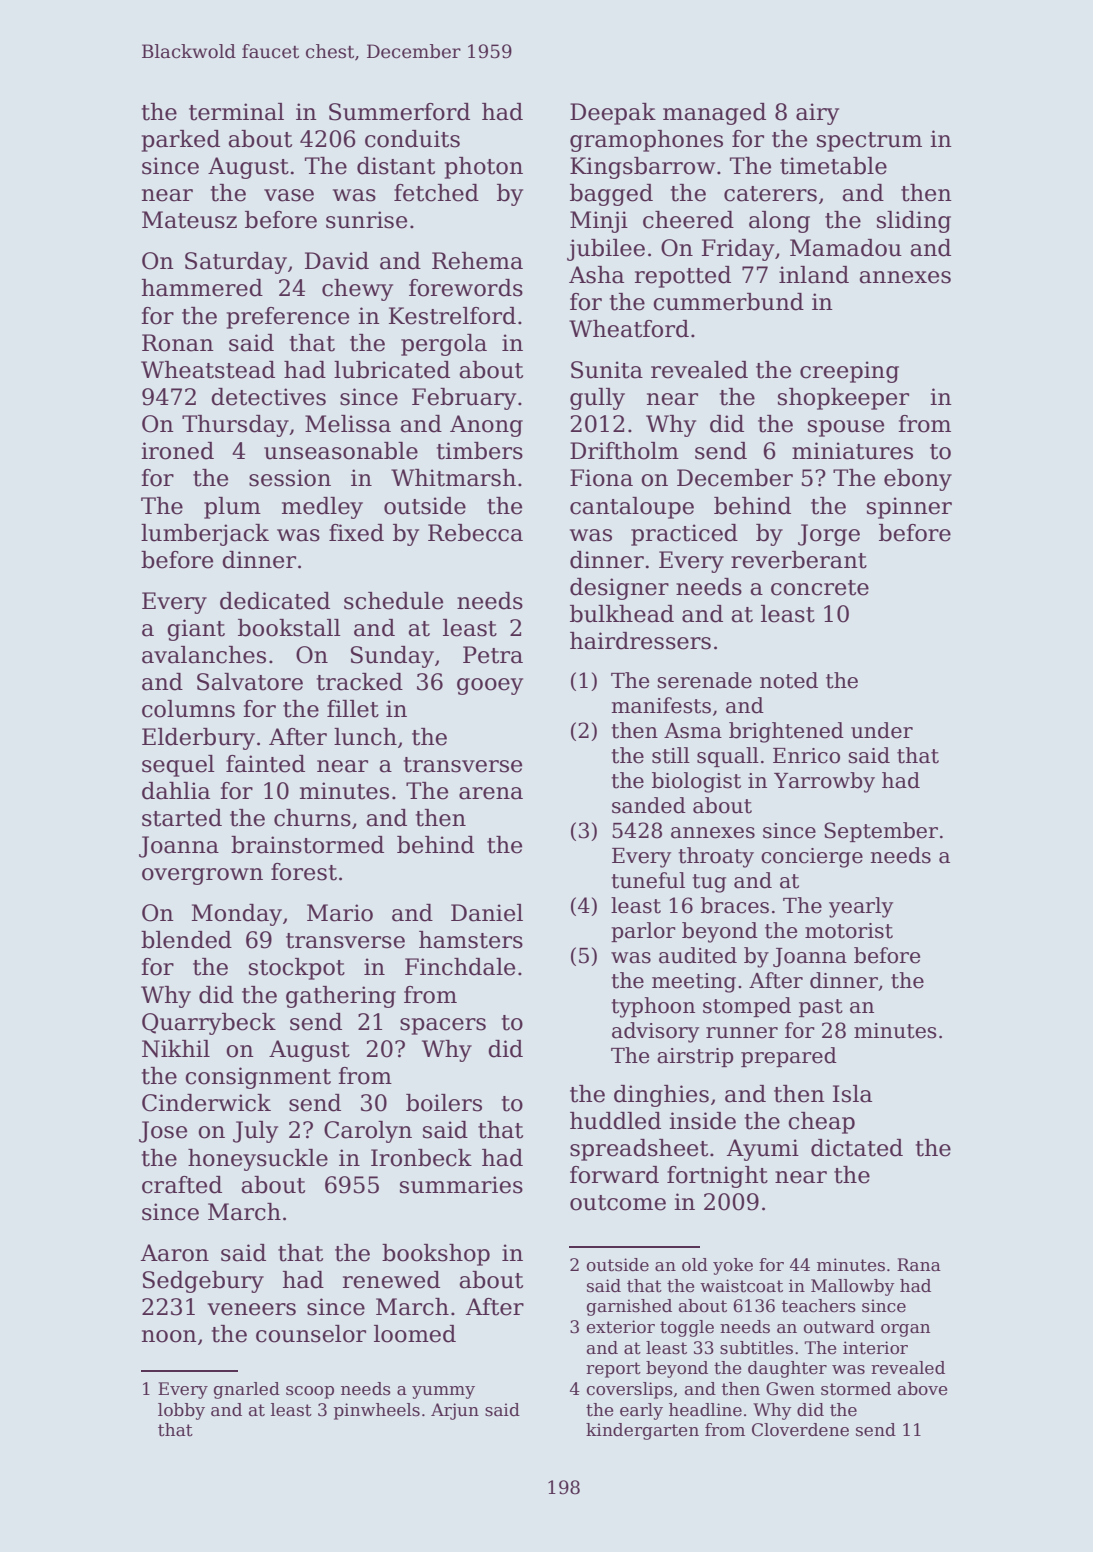 The image size is (1093, 1552). What do you see at coordinates (399, 112) in the screenshot?
I see `Summerford` at bounding box center [399, 112].
